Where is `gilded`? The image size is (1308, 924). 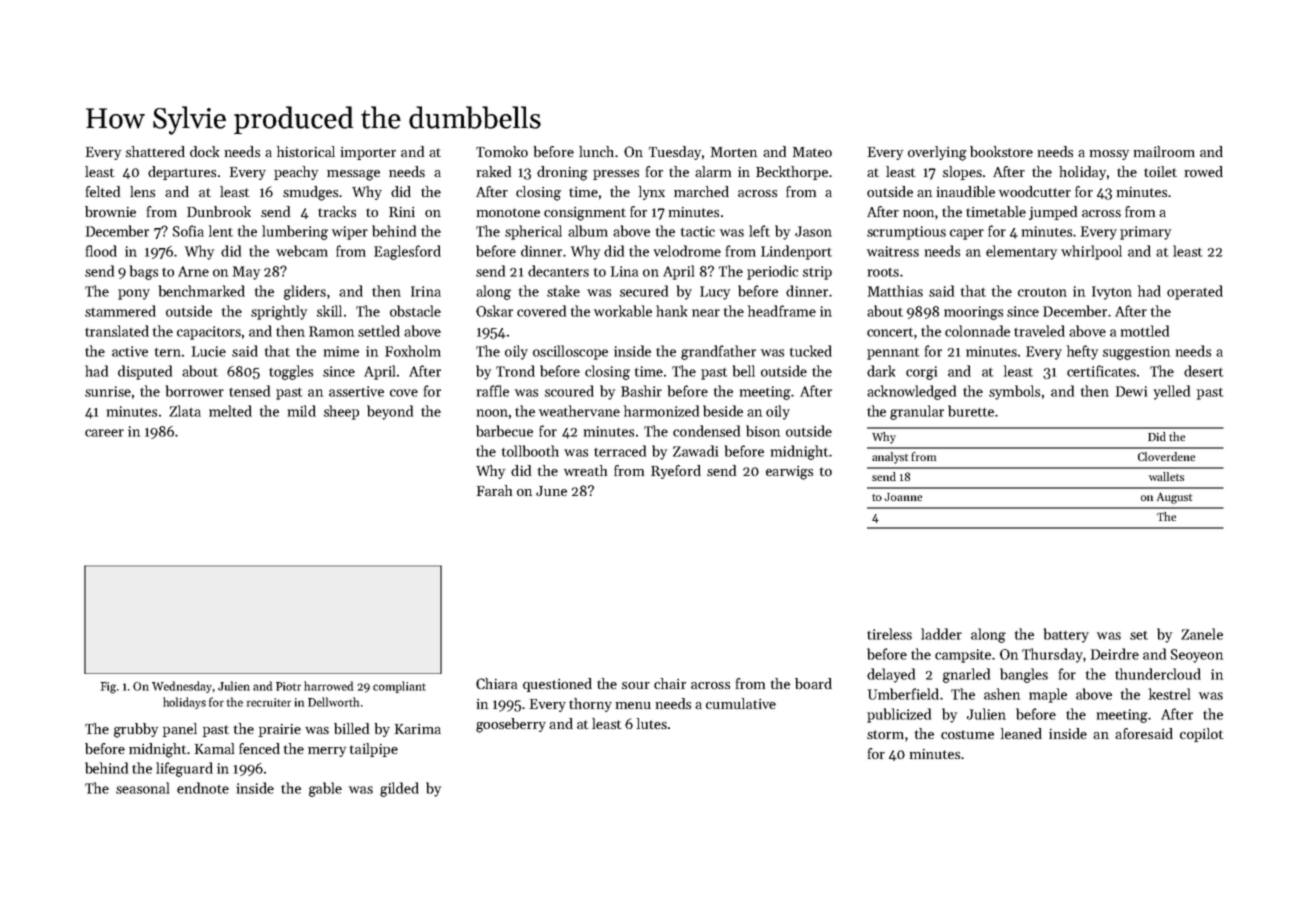
gilded is located at coordinates (399, 789).
